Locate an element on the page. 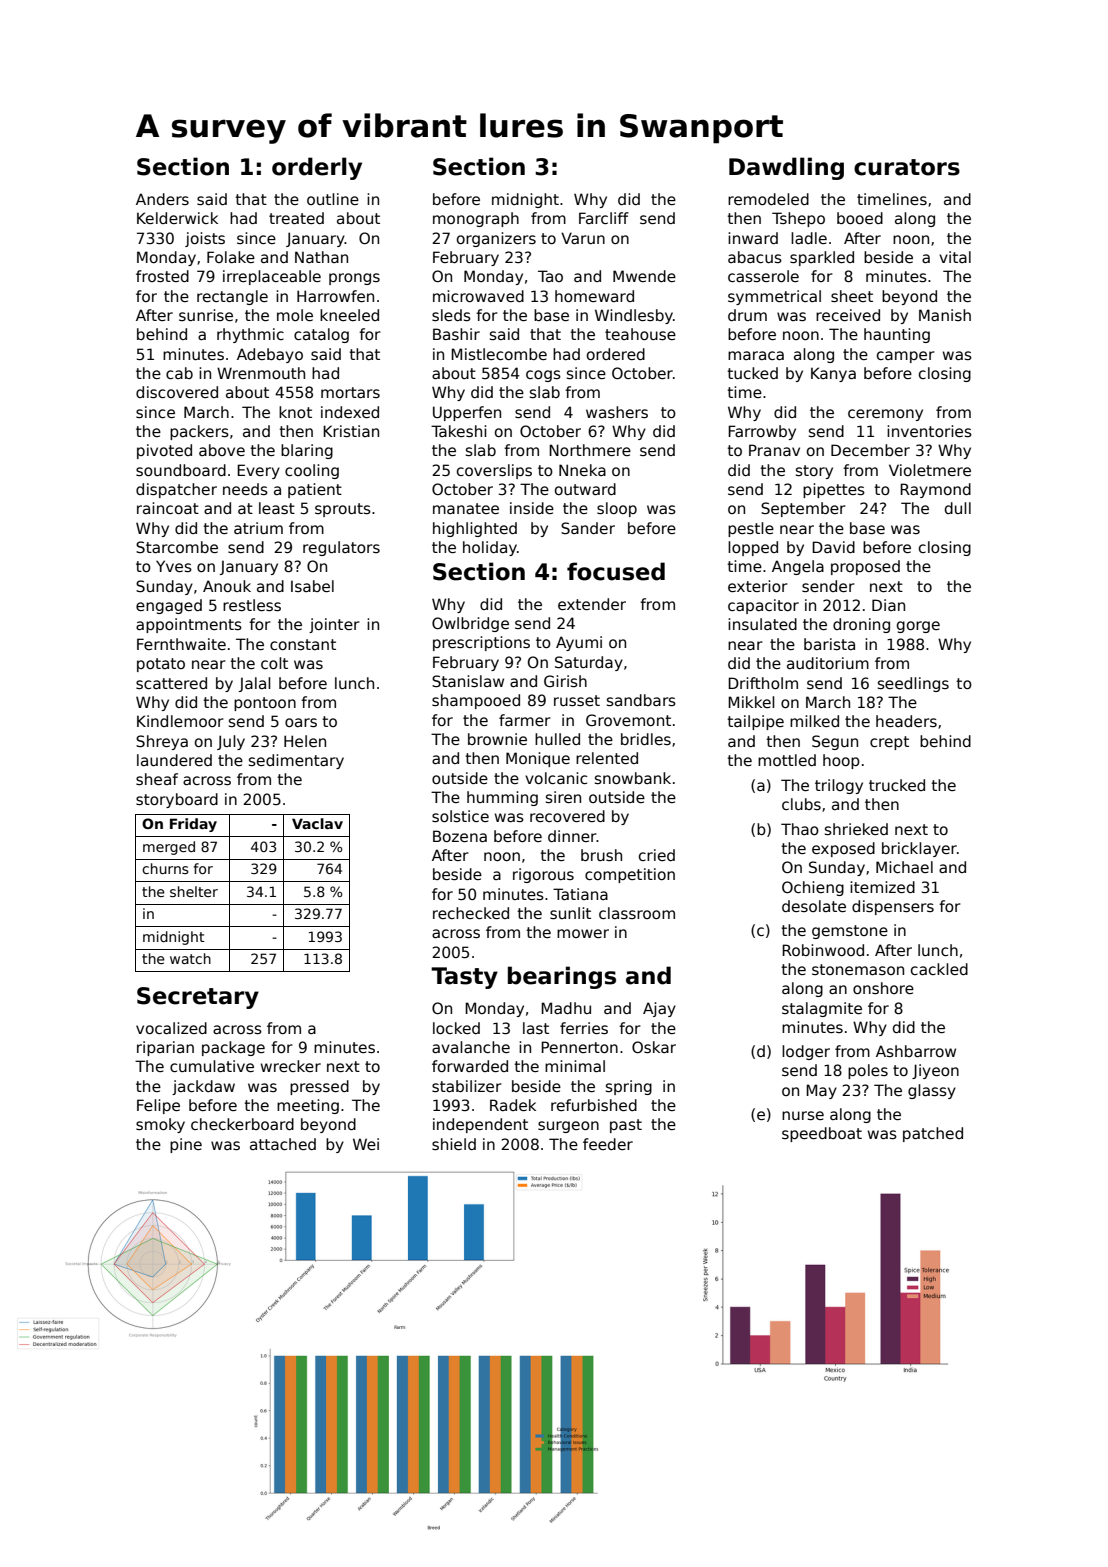  Anders is located at coordinates (162, 199).
